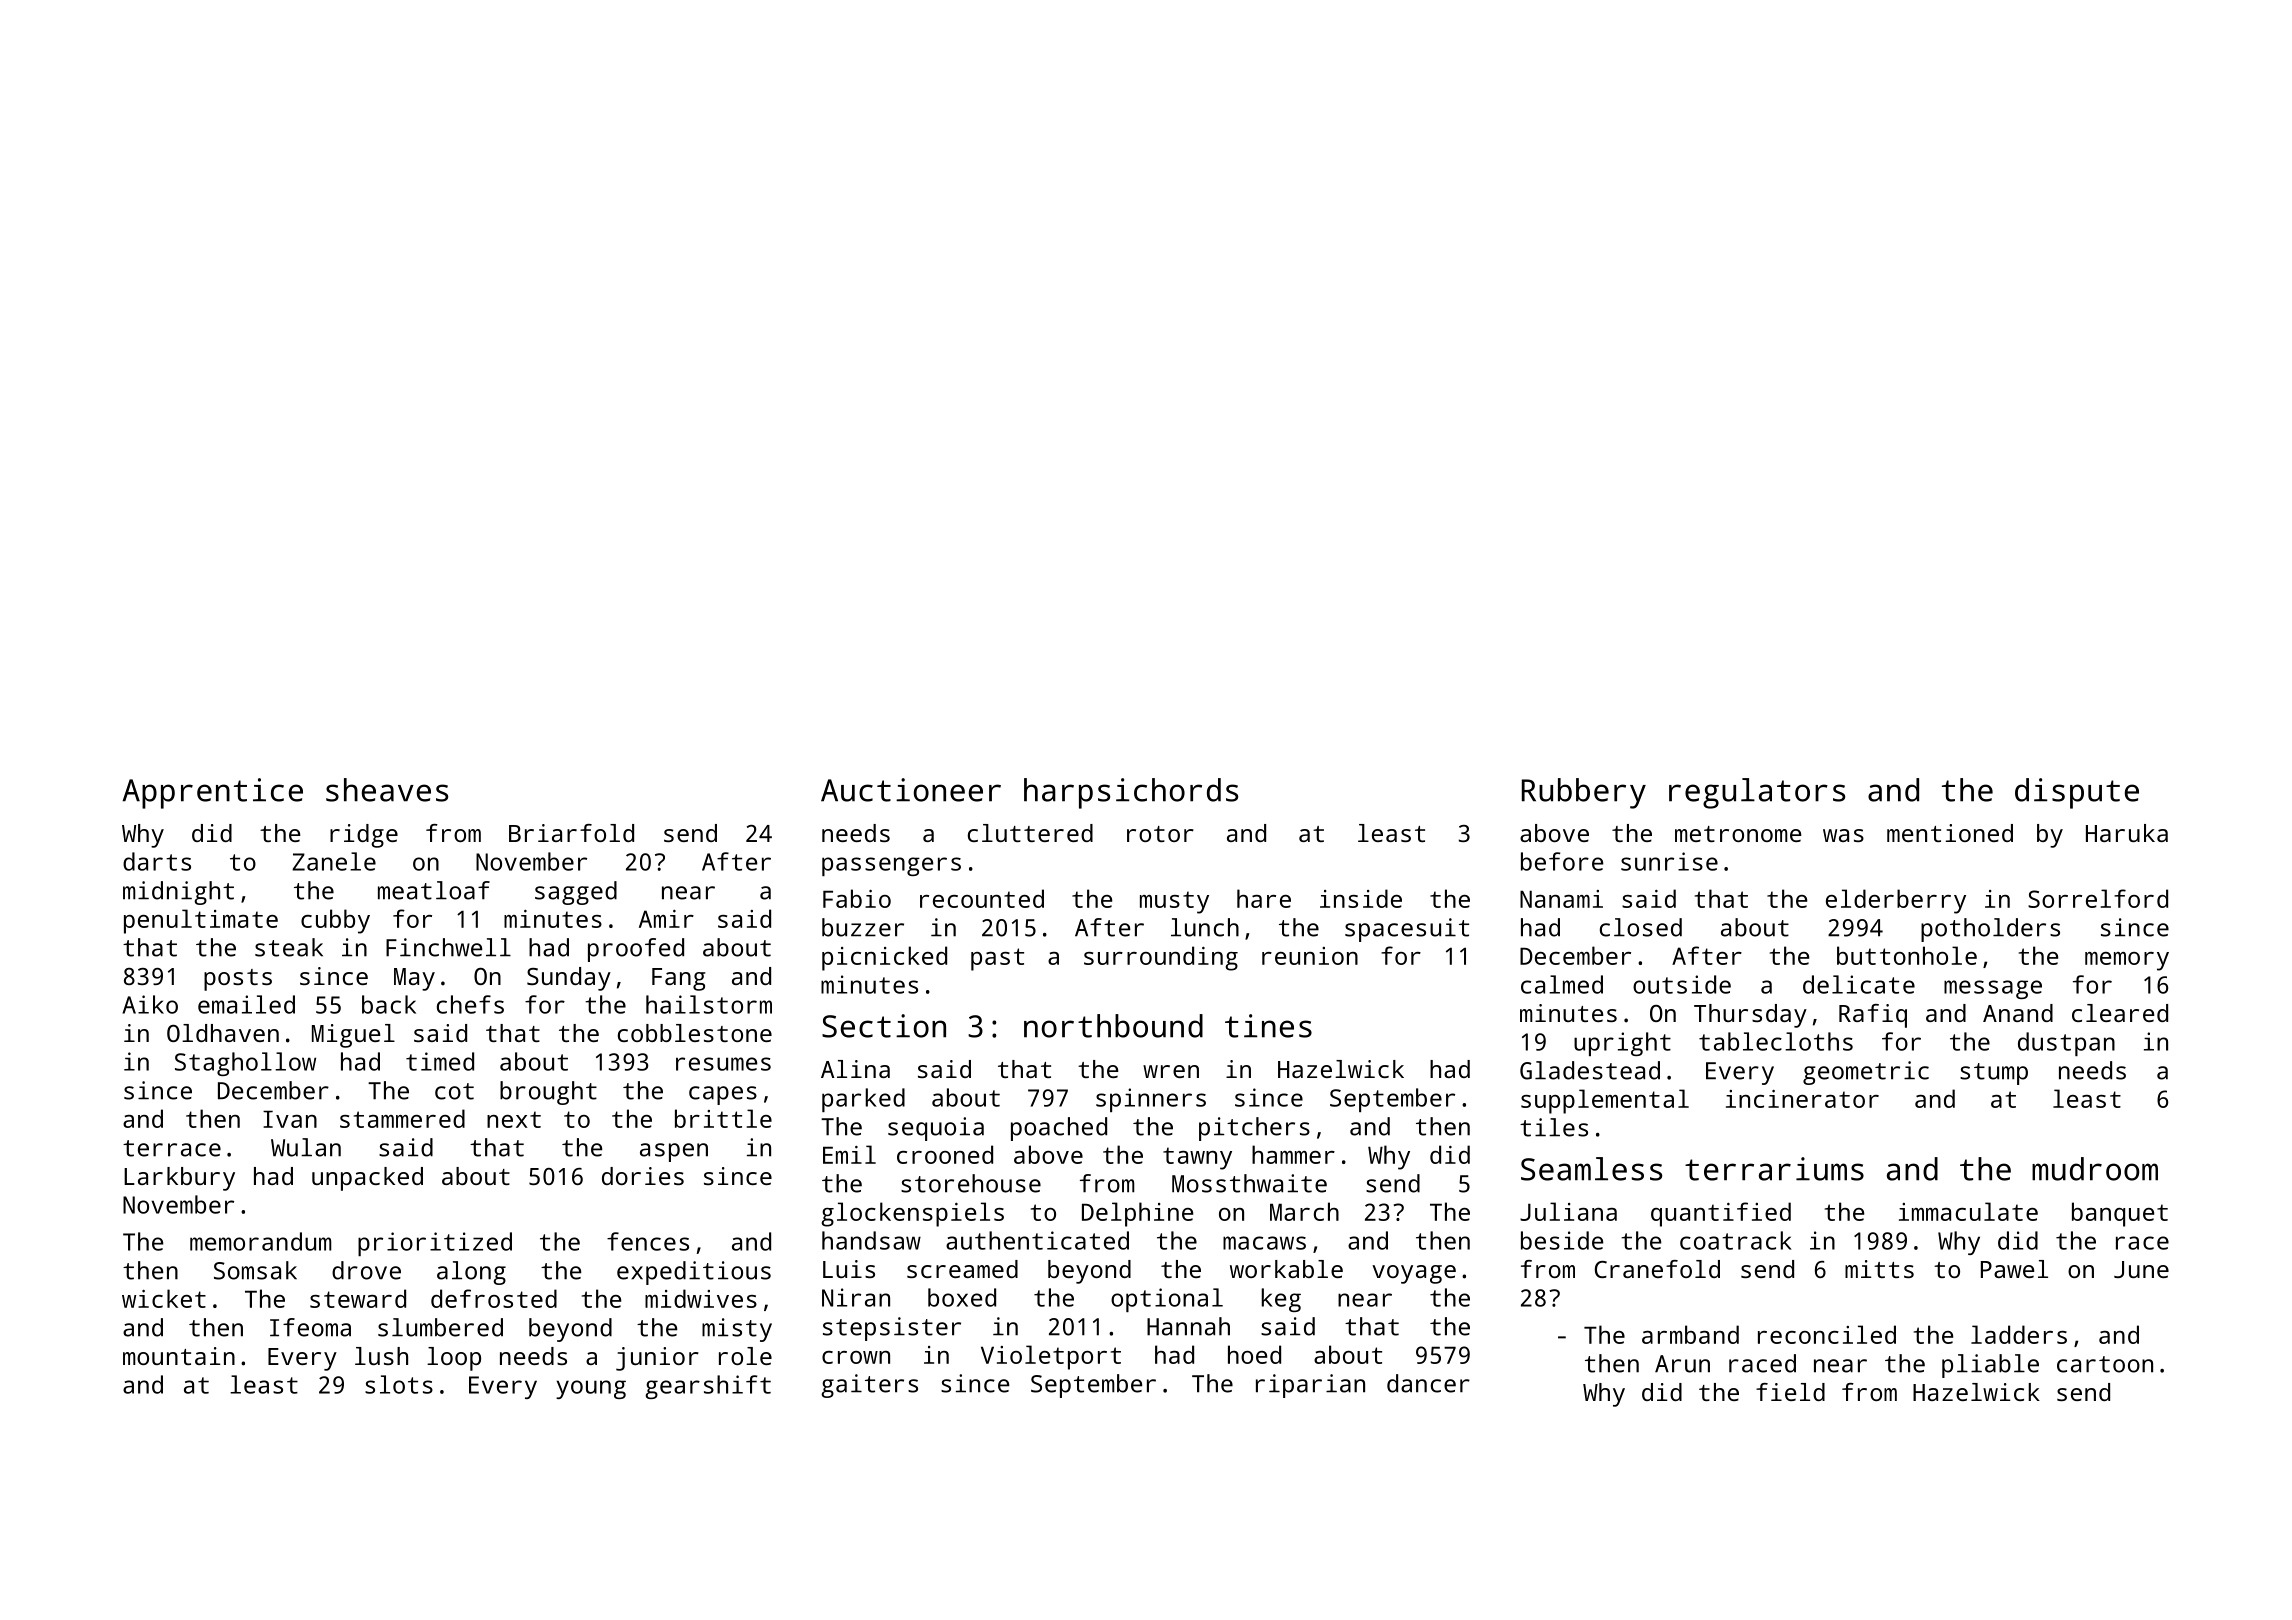 Image resolution: width=2292 pixels, height=1620 pixels. I want to click on dustpan, so click(2066, 1044).
